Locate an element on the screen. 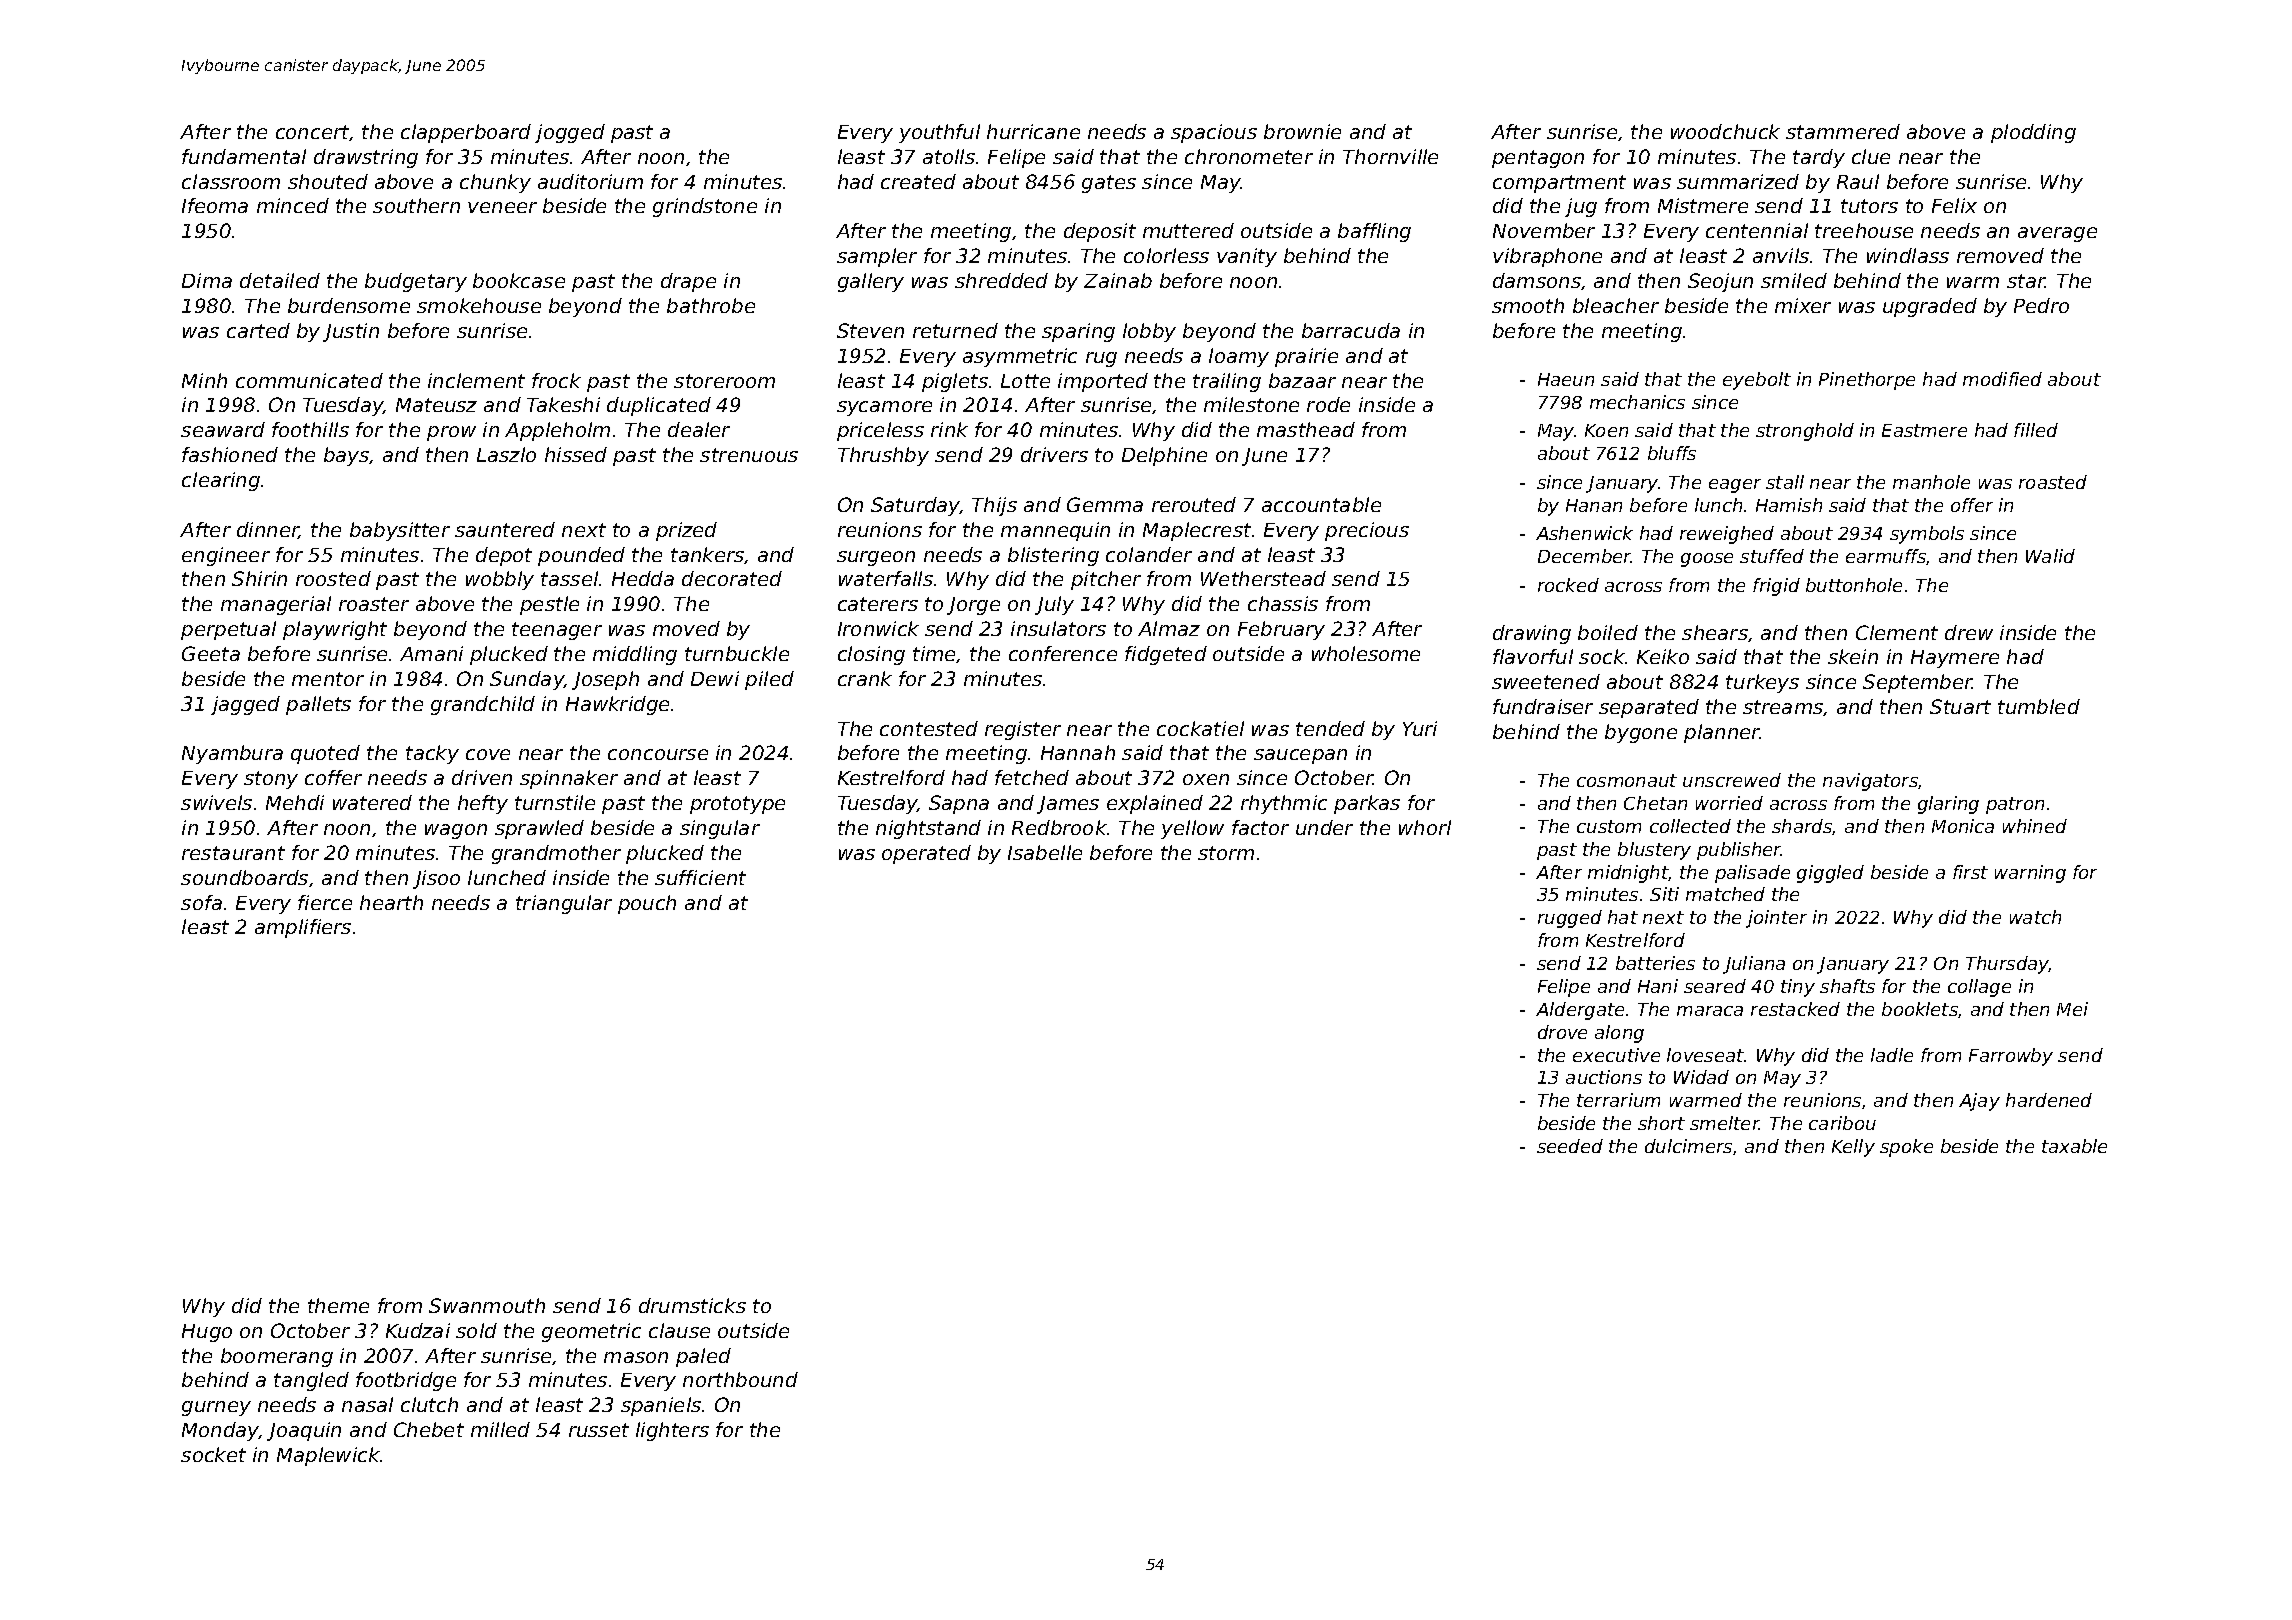 The height and width of the screenshot is (1620, 2292). Aldergate is located at coordinates (1580, 1011).
